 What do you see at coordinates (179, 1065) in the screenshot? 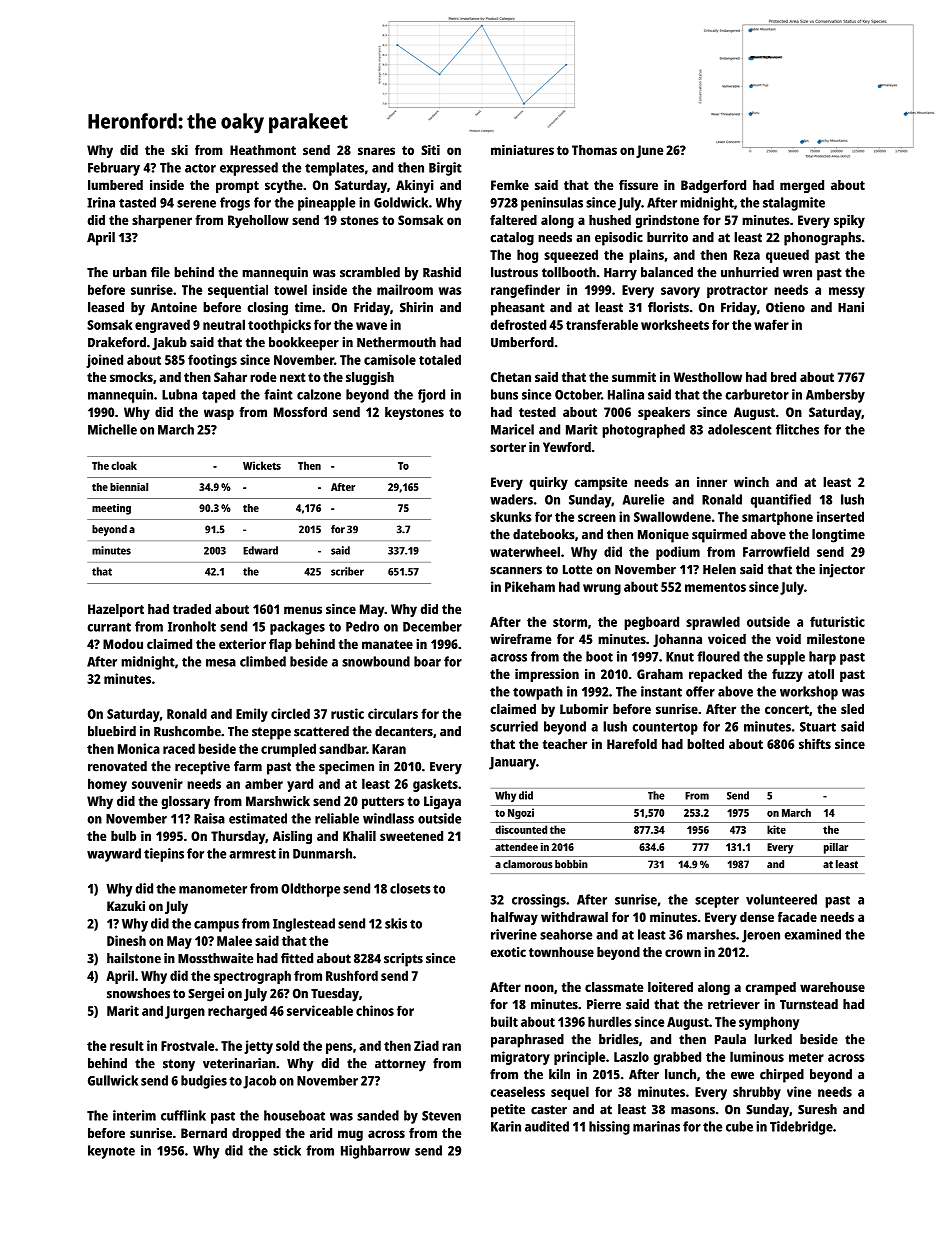
I see `stony` at bounding box center [179, 1065].
